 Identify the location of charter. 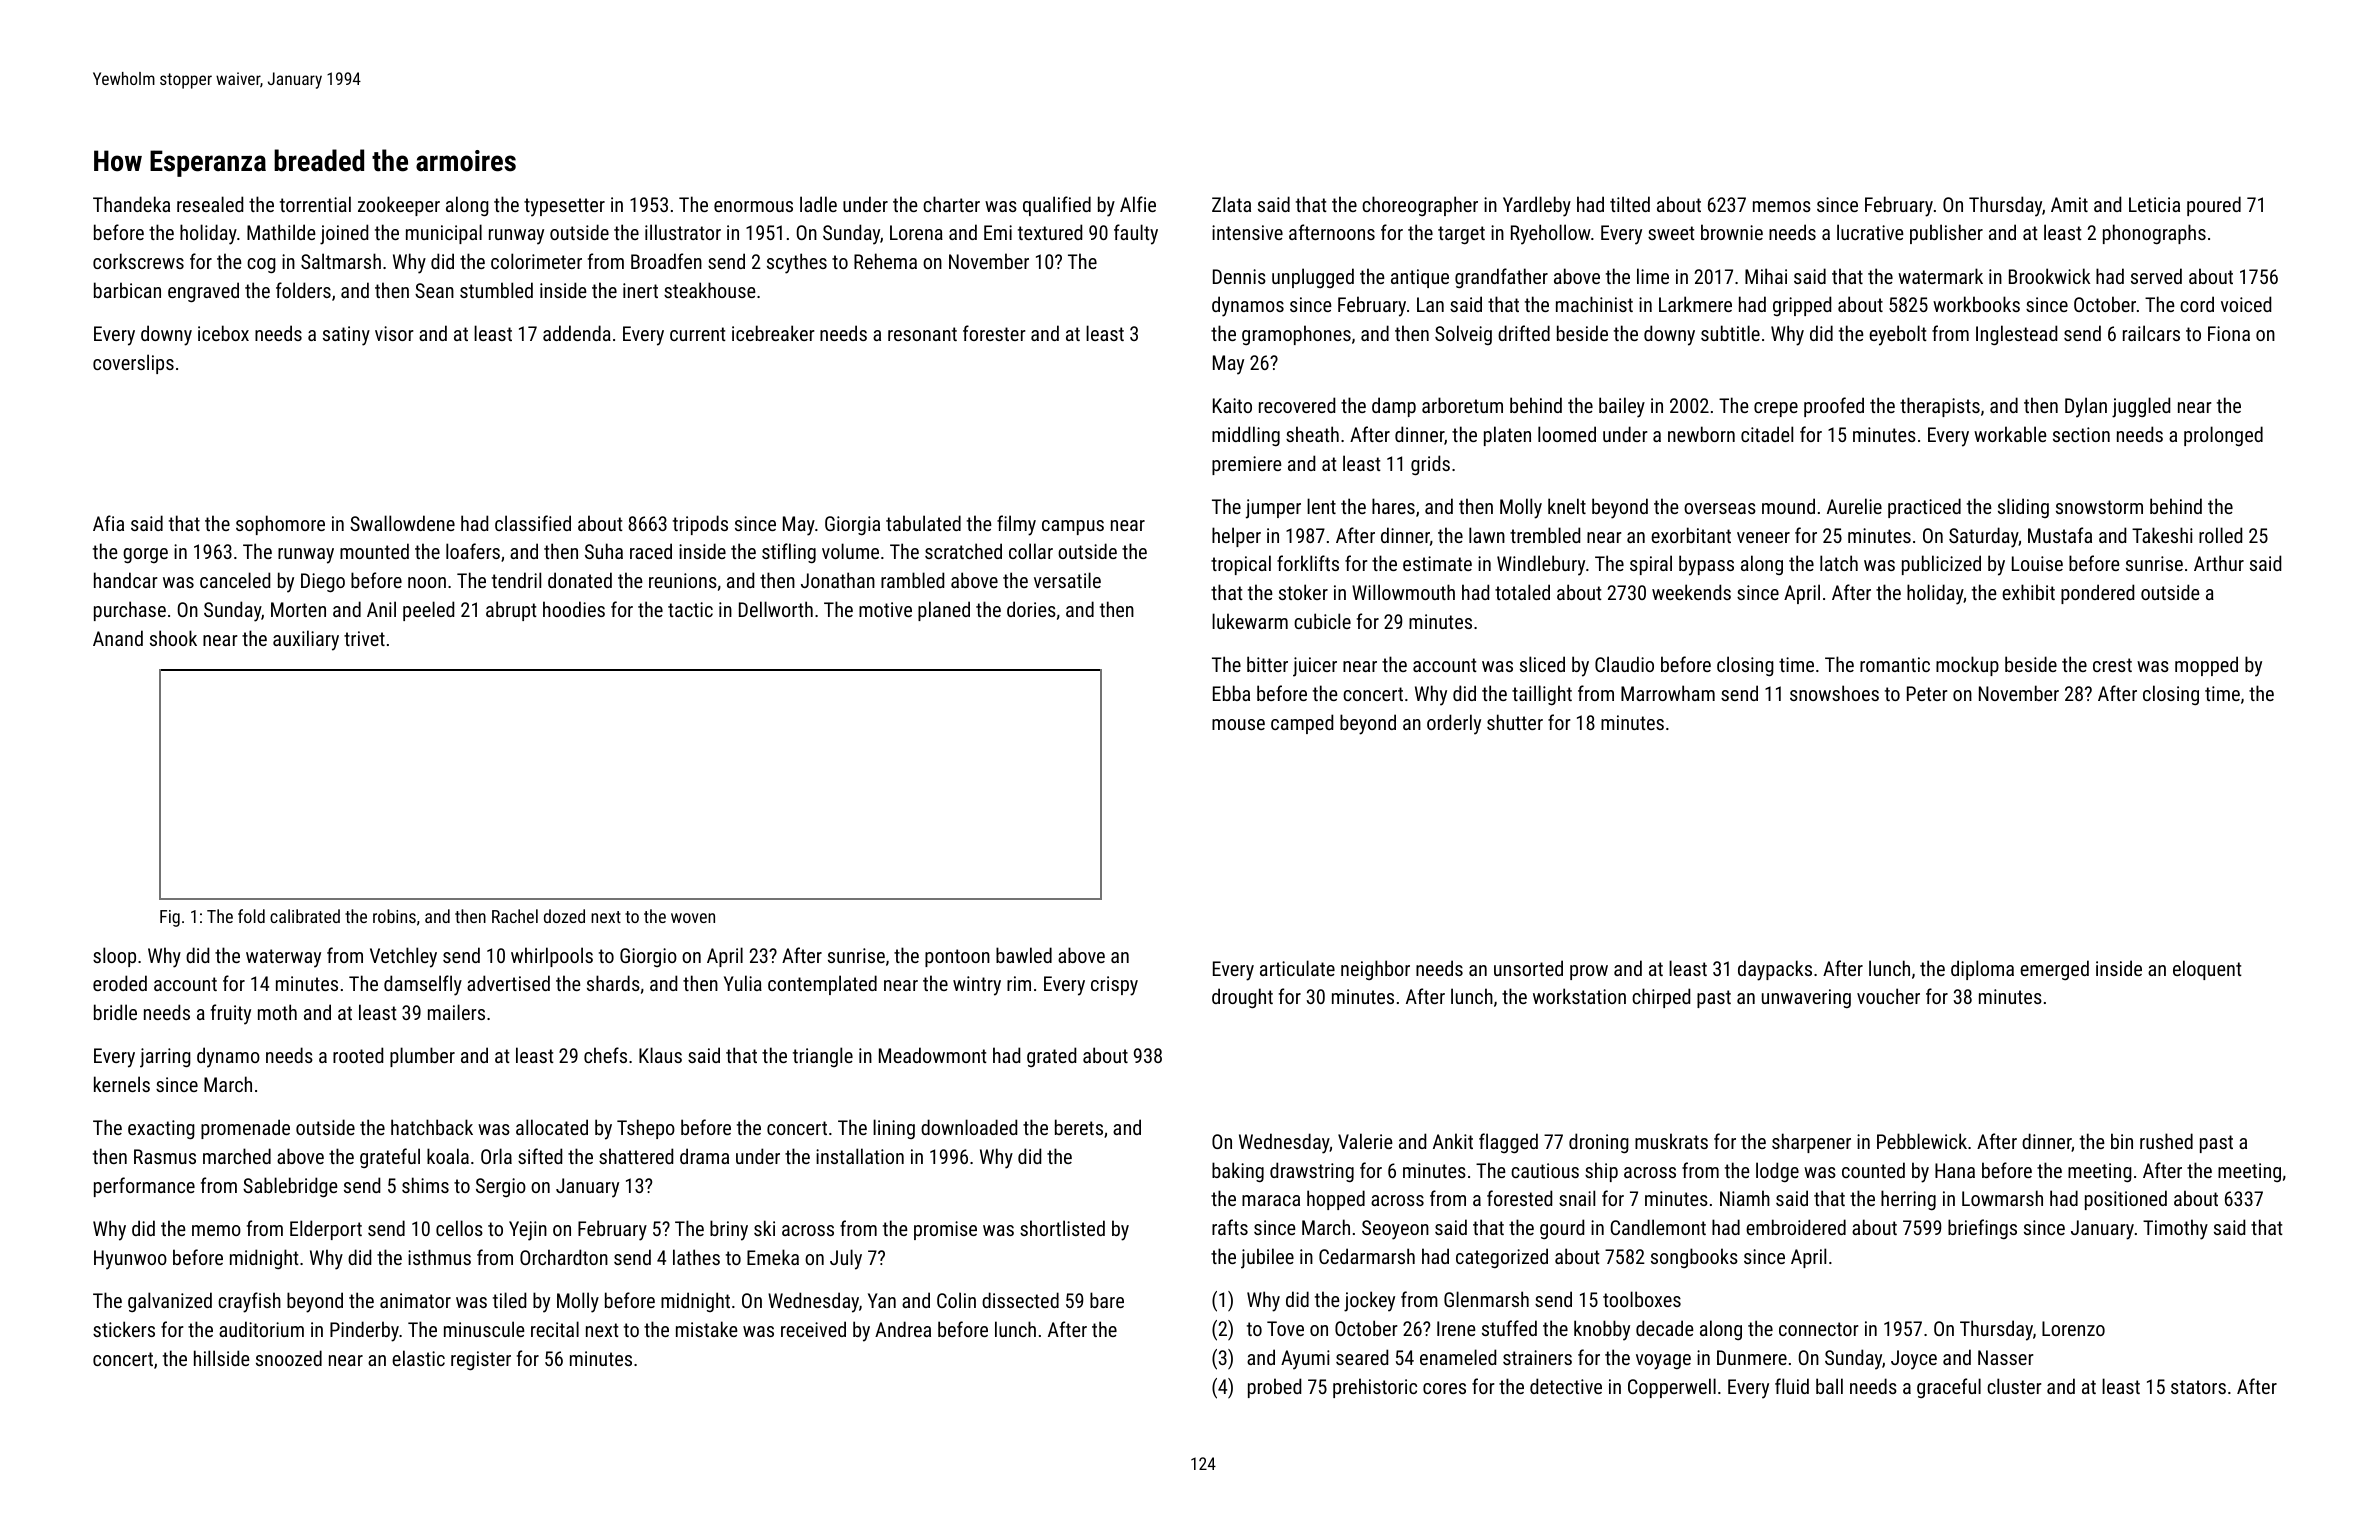
(951, 204).
